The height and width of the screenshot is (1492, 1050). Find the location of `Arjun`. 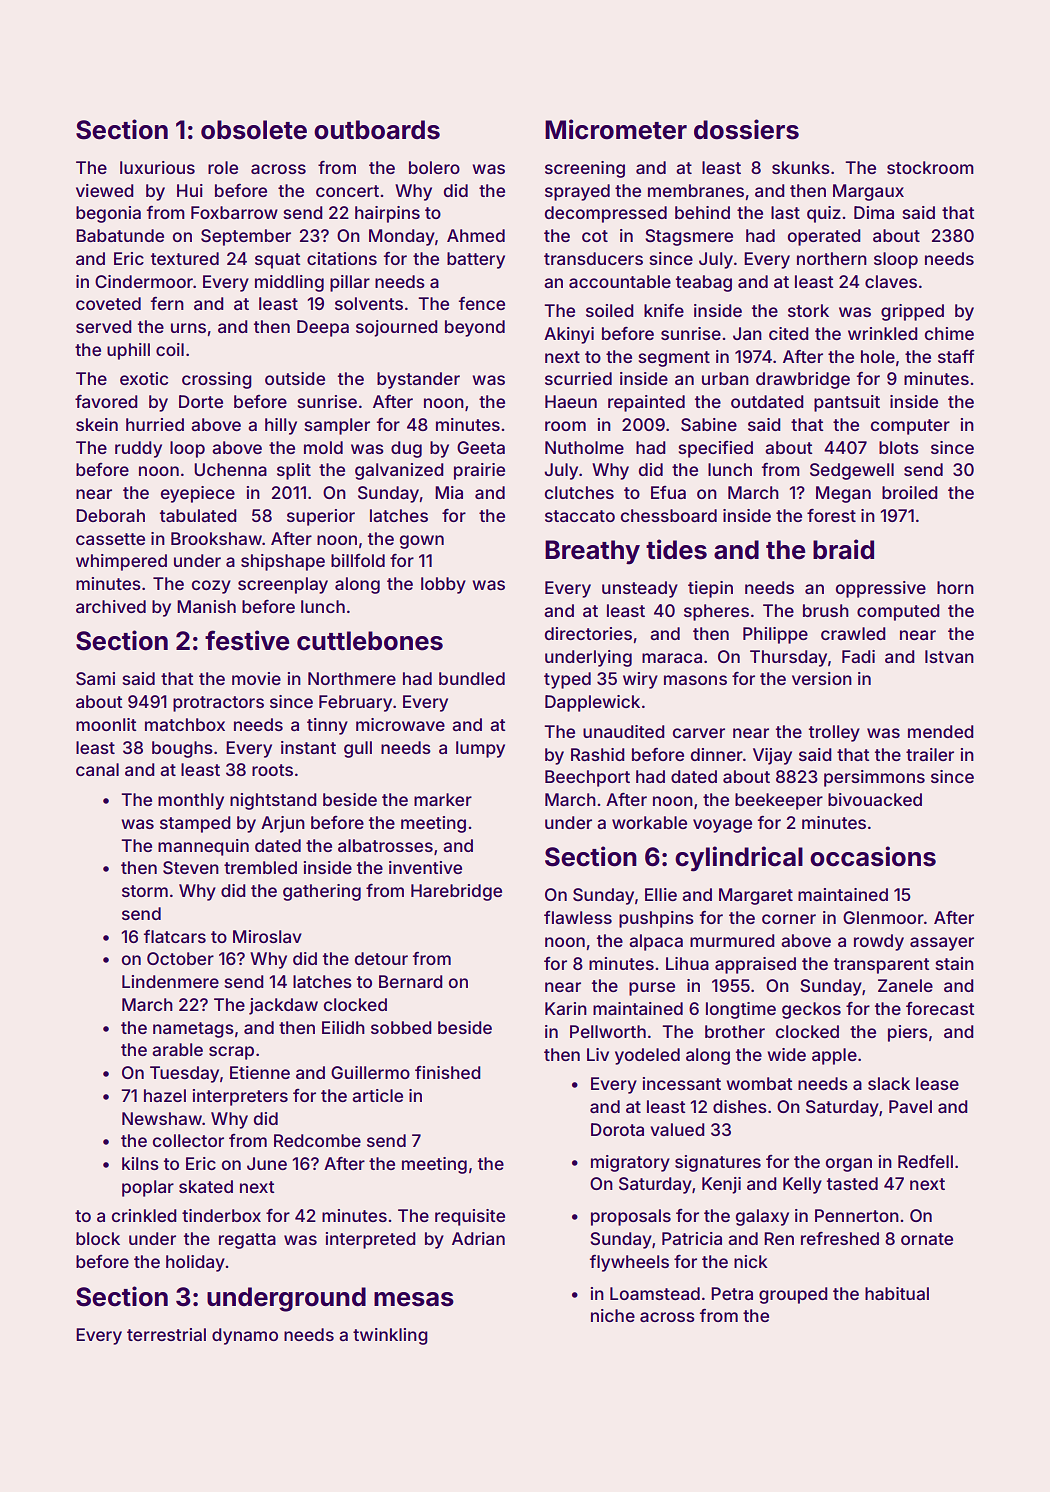

Arjun is located at coordinates (283, 824).
